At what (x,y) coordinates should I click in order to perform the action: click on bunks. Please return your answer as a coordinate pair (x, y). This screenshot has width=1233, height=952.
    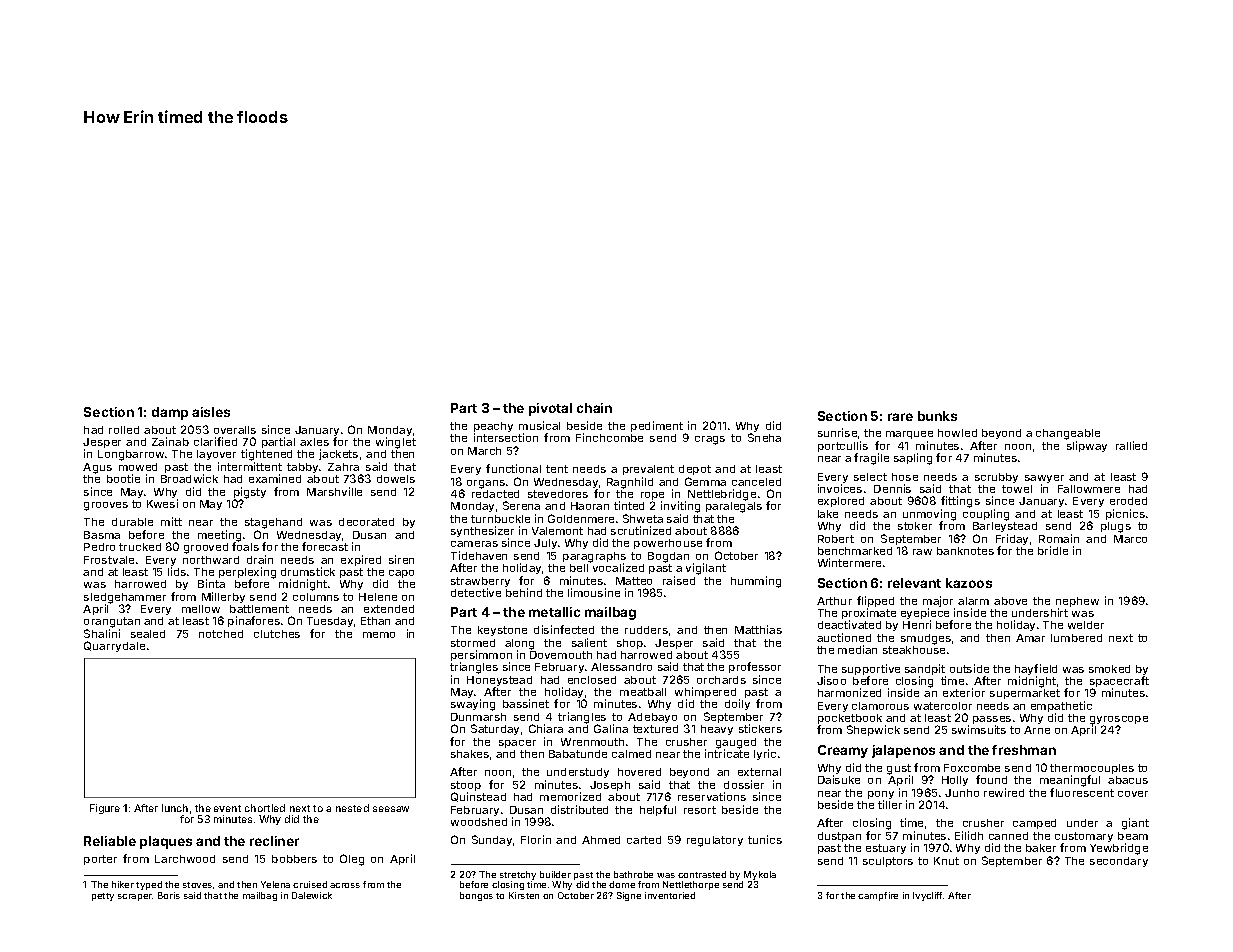
    Looking at the image, I should click on (937, 416).
